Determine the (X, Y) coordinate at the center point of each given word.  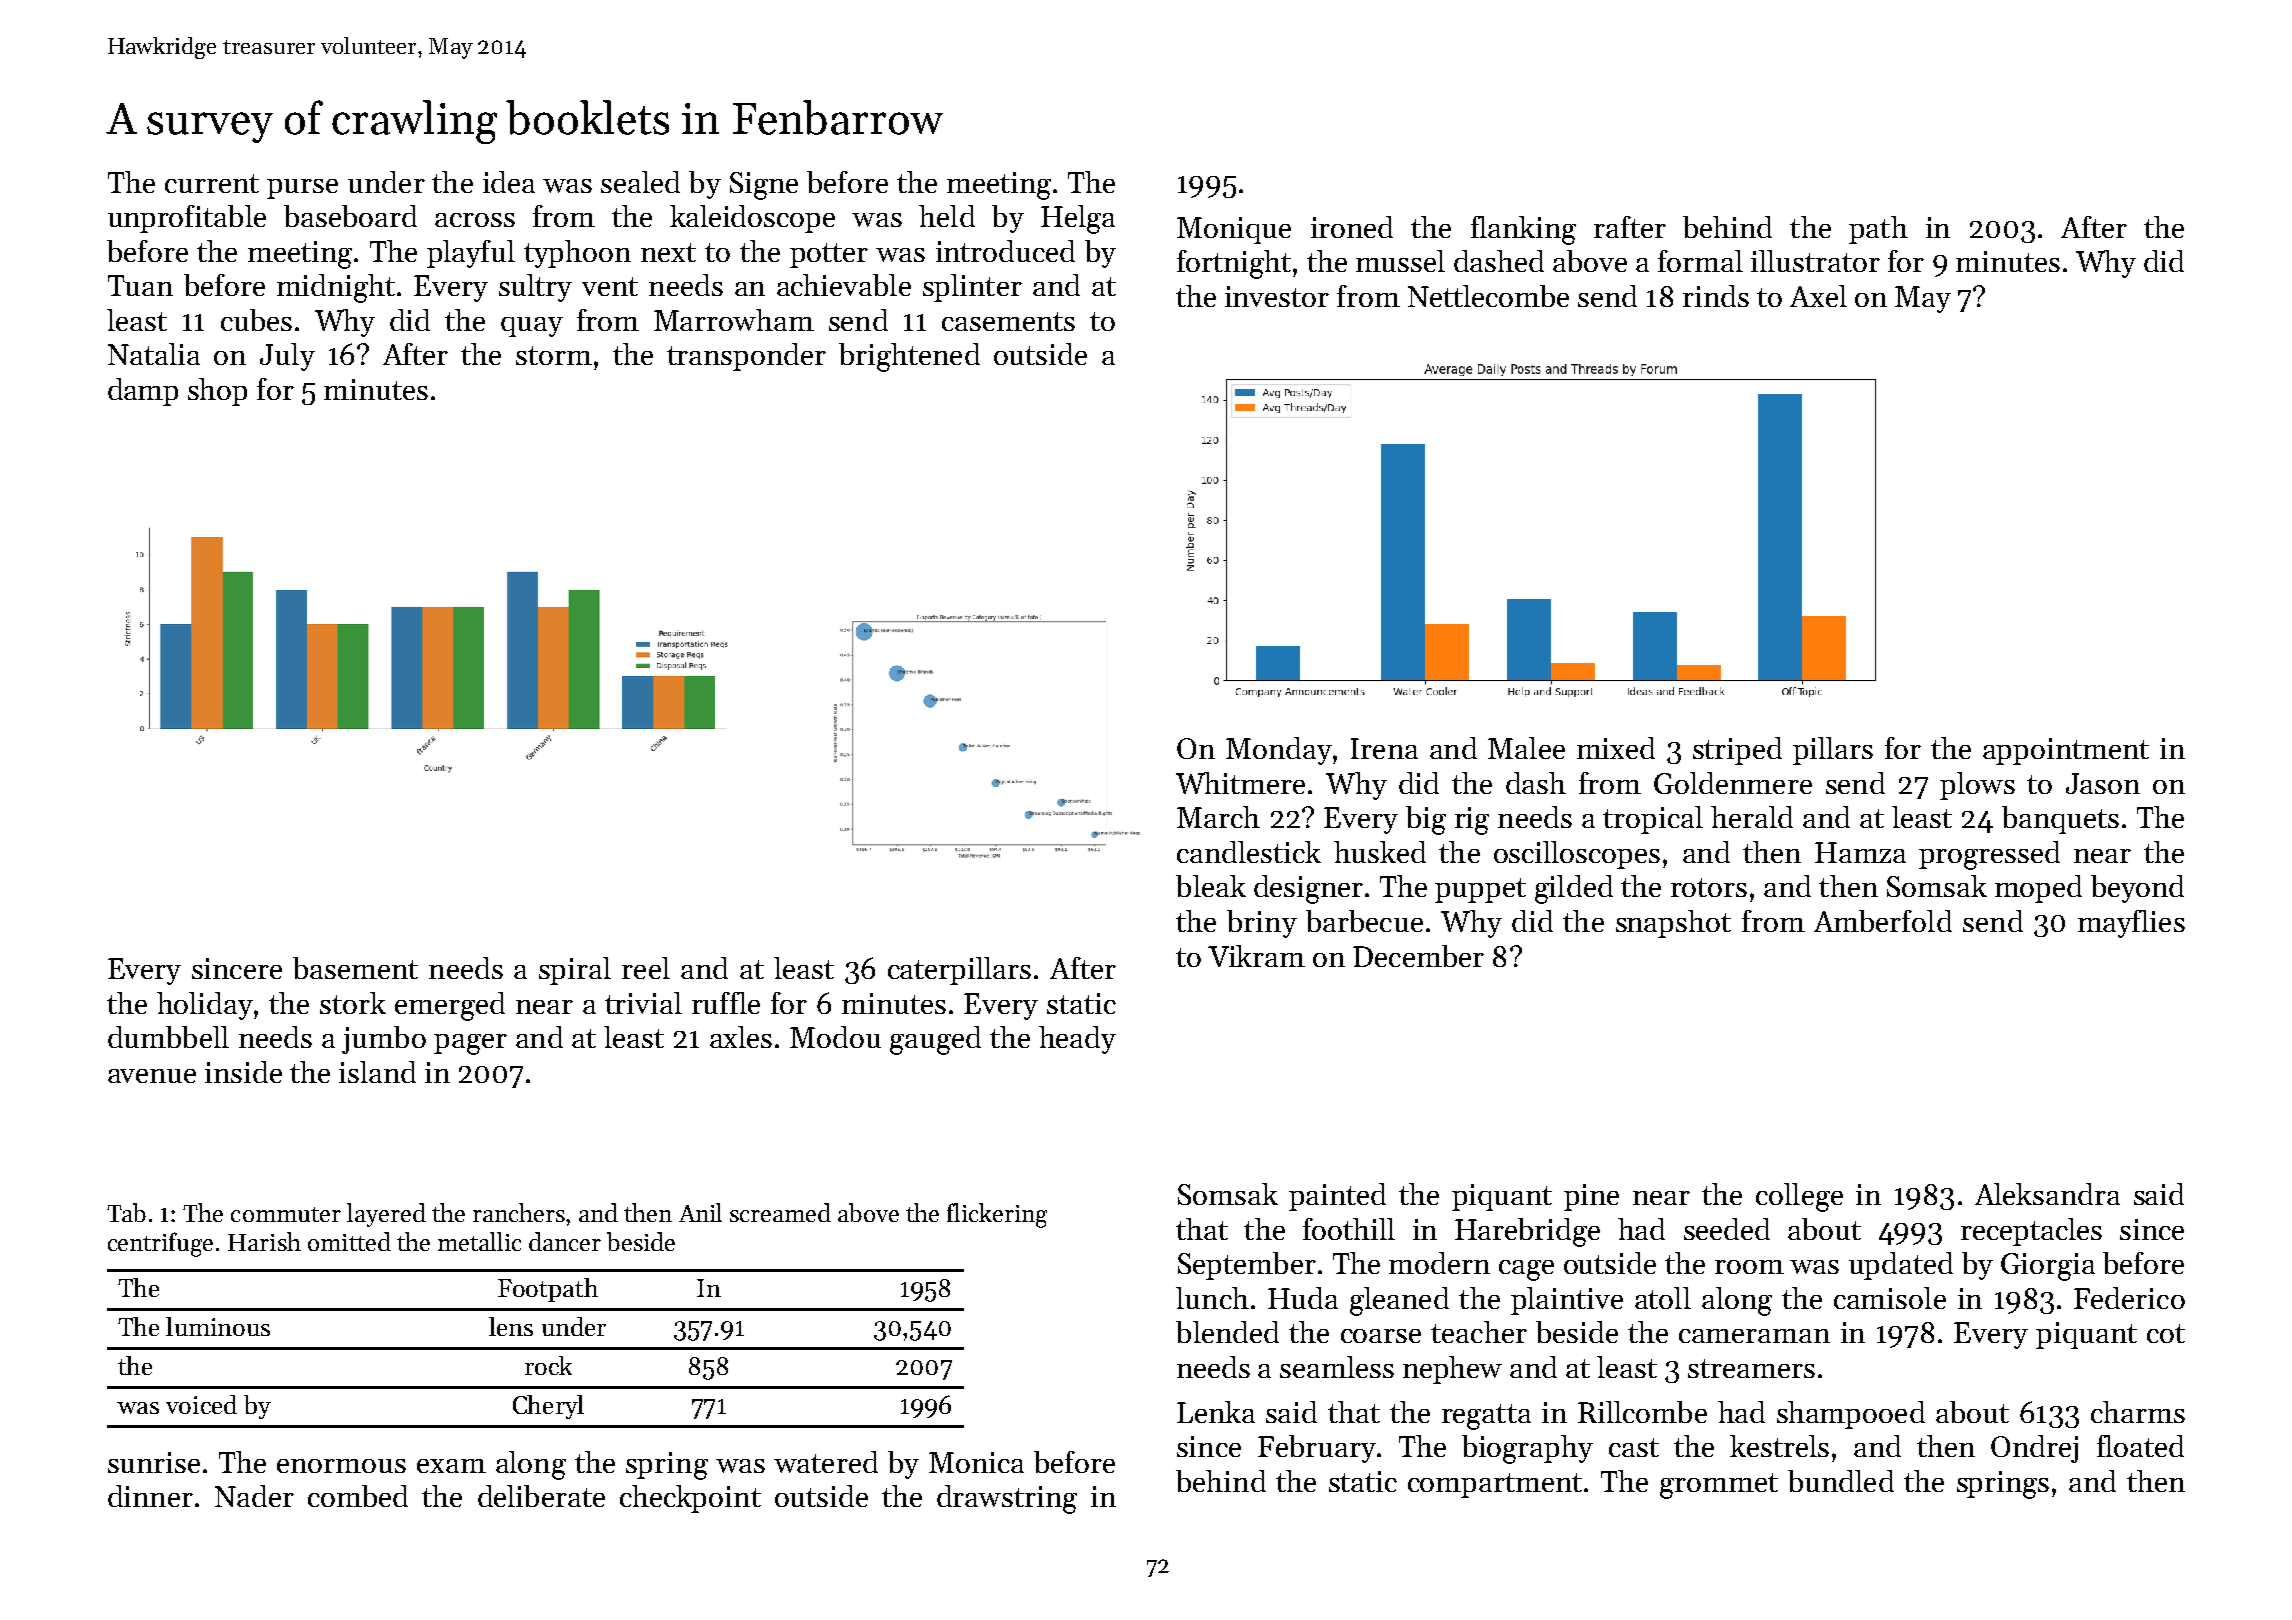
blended (1227, 1332)
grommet (1719, 1486)
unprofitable (187, 219)
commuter (286, 1214)
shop (217, 392)
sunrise (154, 1462)
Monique (1234, 230)
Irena (1384, 748)
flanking (1523, 230)
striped (1737, 751)
